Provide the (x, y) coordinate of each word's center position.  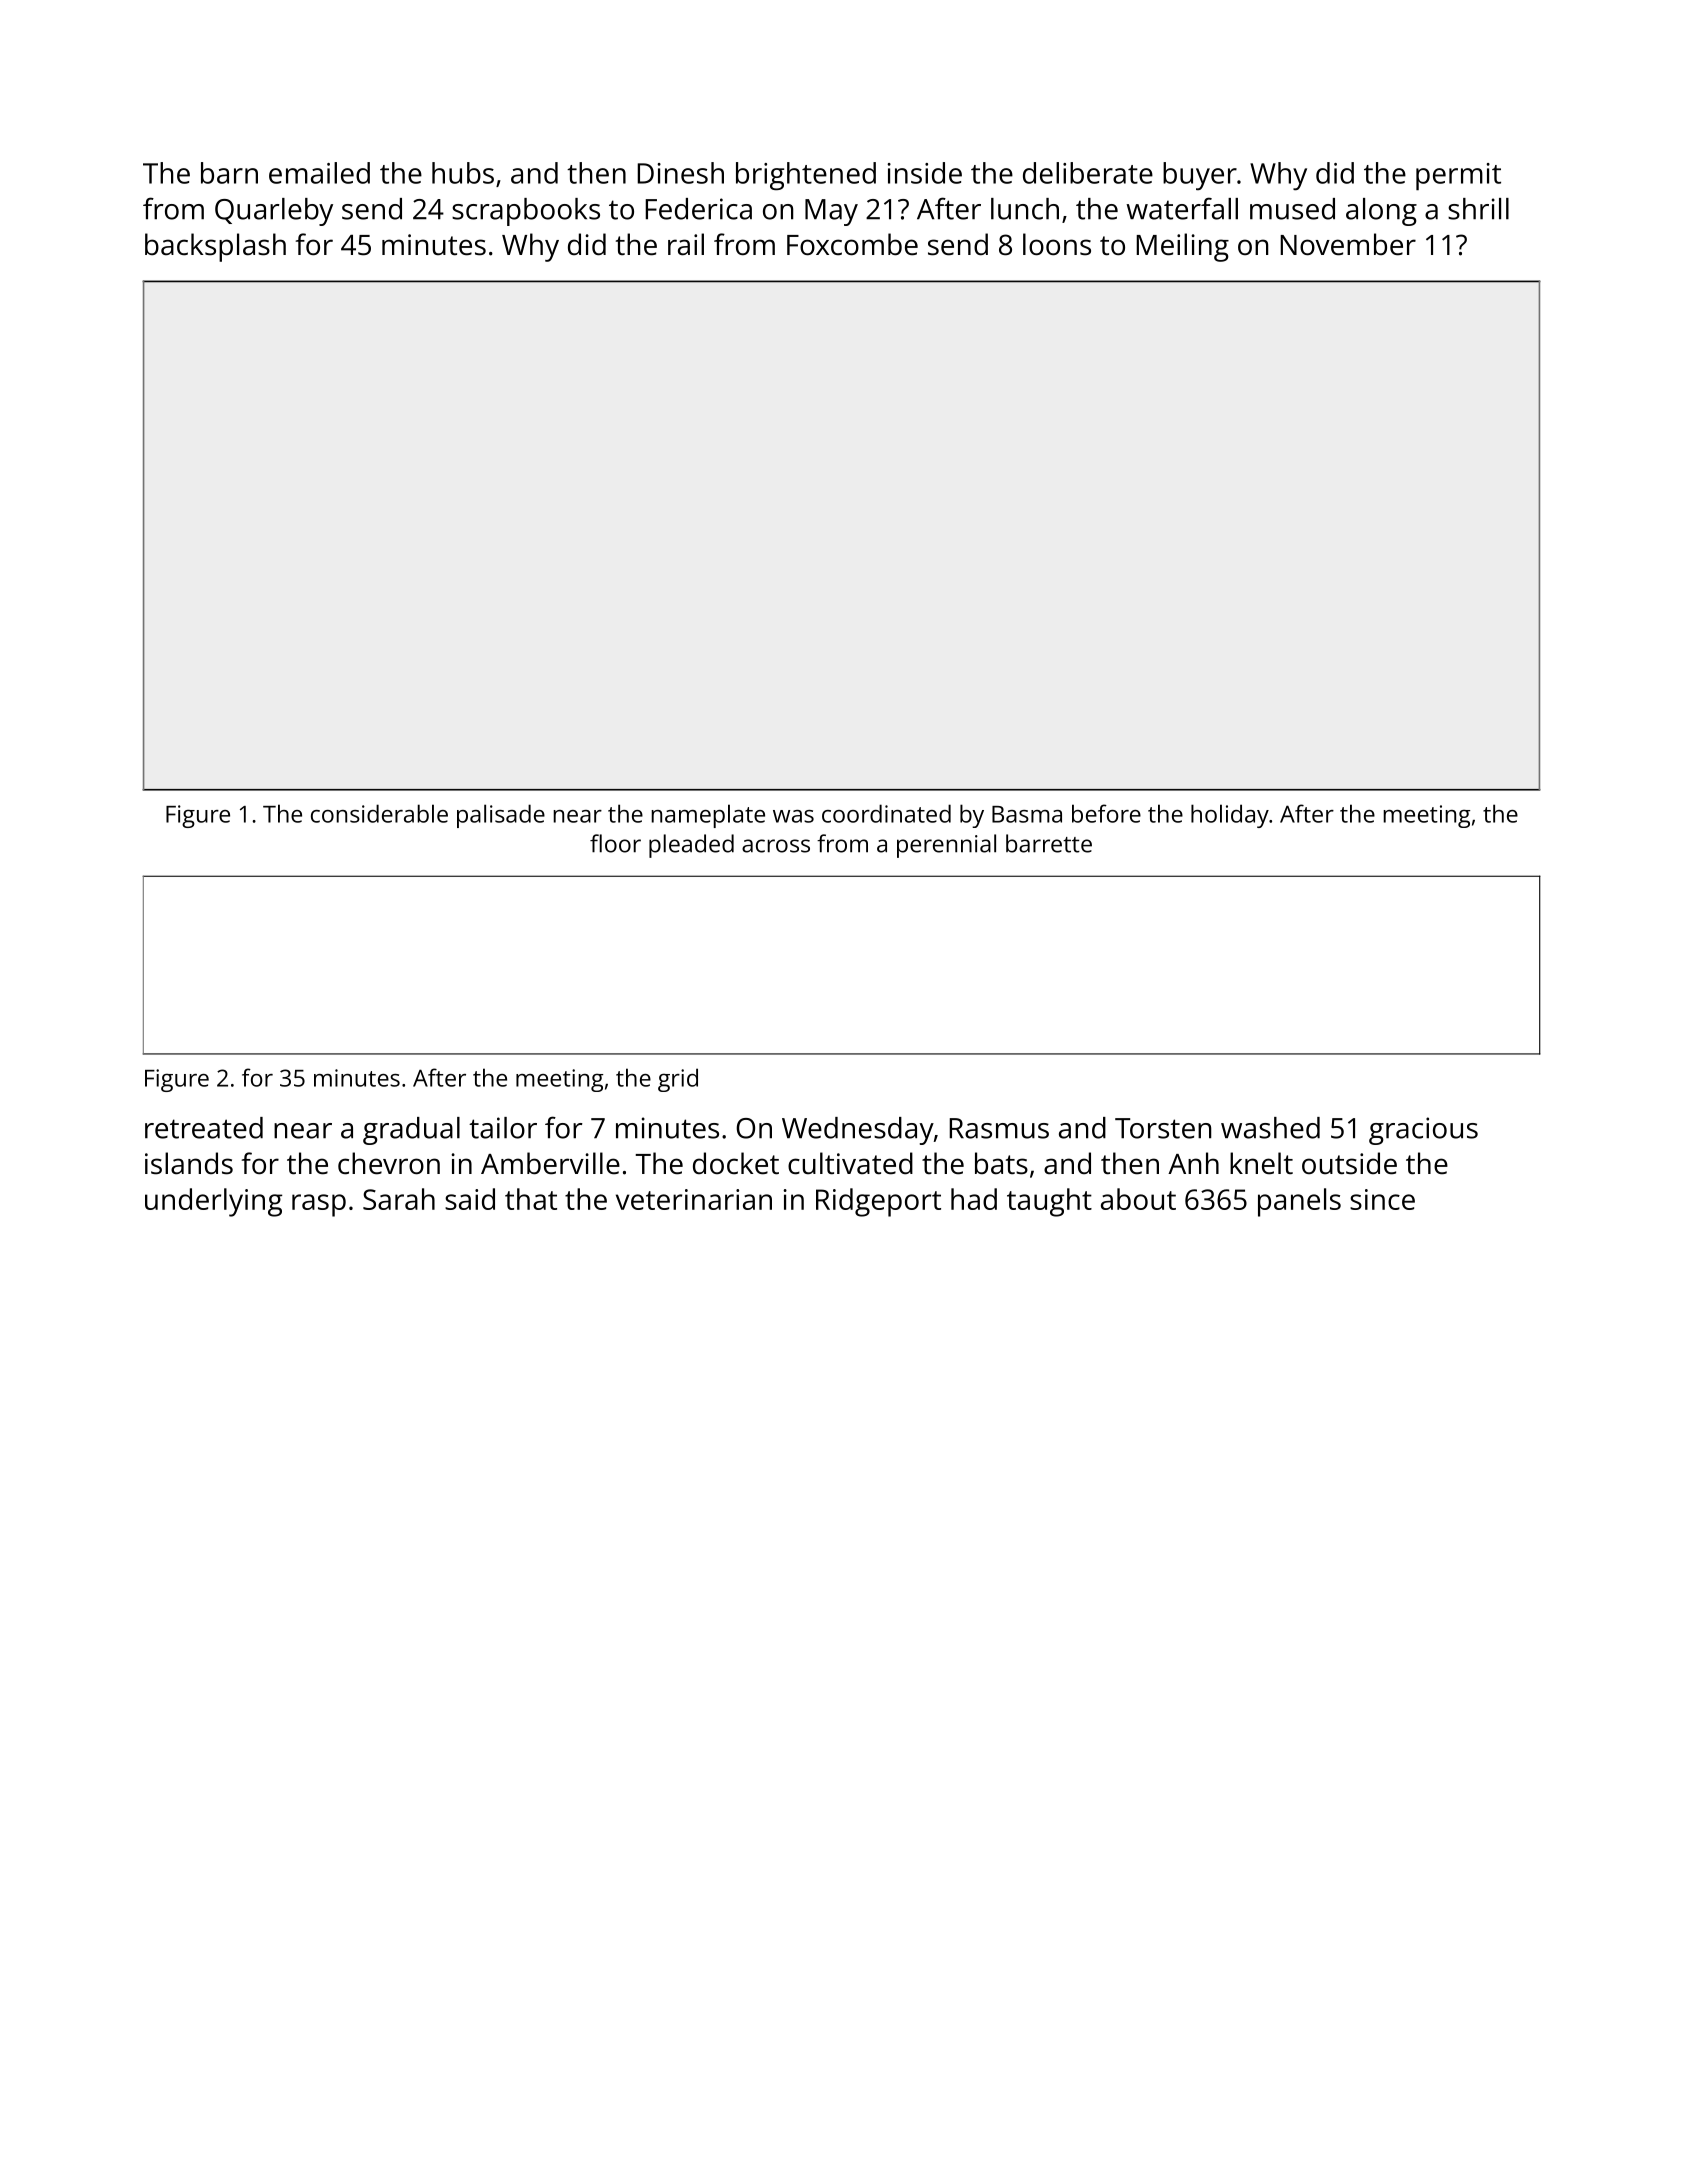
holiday (1230, 816)
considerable (379, 813)
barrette (1049, 843)
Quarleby (274, 212)
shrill (1478, 209)
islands (189, 1163)
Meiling (1182, 247)
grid (678, 1080)
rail (686, 244)
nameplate (708, 816)
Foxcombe (852, 244)
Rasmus (999, 1128)
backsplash (215, 247)
